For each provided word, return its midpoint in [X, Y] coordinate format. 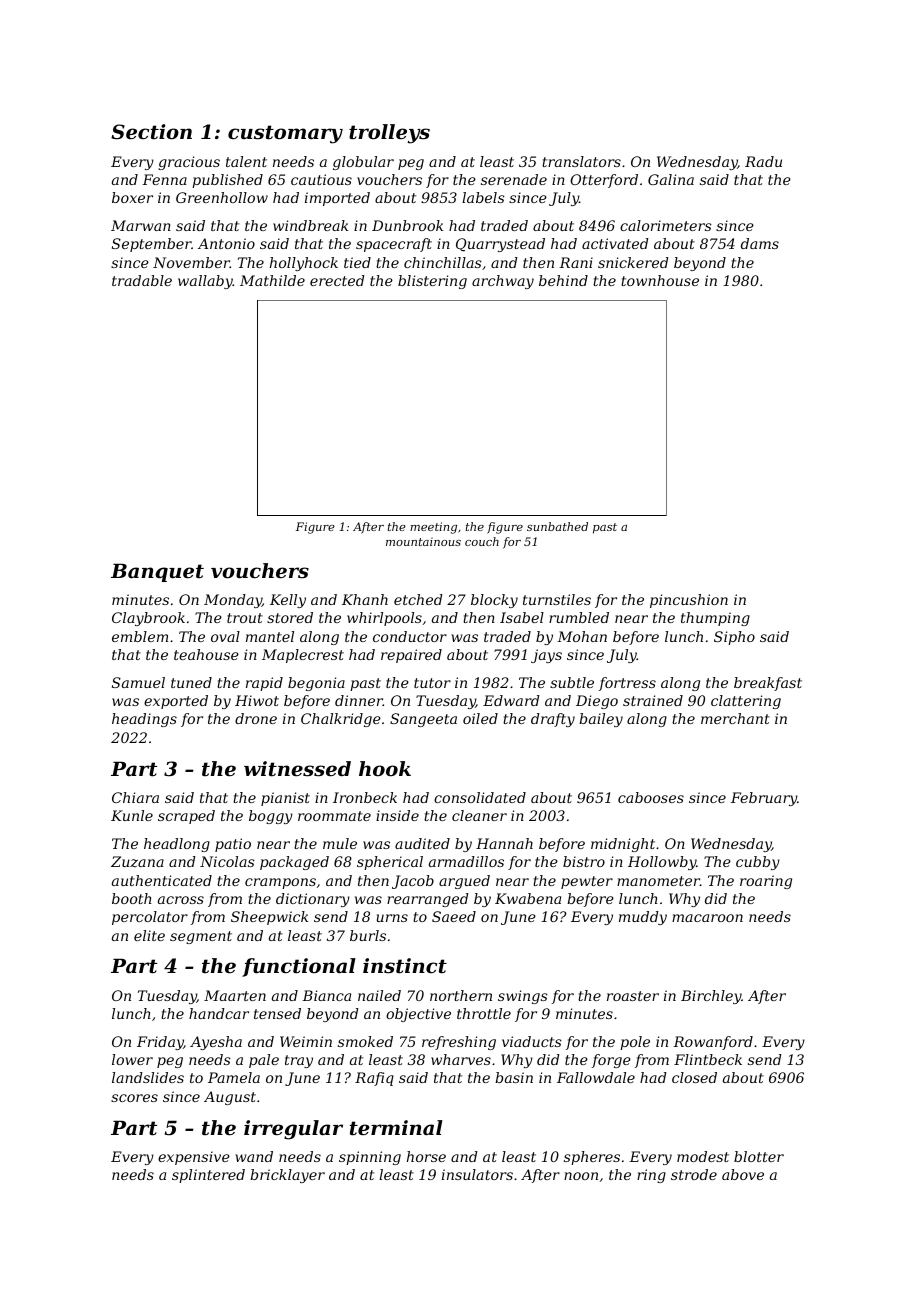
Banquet [157, 572]
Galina [671, 179]
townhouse [660, 280]
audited [422, 843]
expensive [194, 1158]
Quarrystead [500, 245]
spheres [592, 1158]
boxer [132, 197]
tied [357, 262]
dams [760, 243]
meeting [433, 528]
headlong [177, 845]
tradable [142, 280]
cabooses [651, 797]
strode [694, 1174]
